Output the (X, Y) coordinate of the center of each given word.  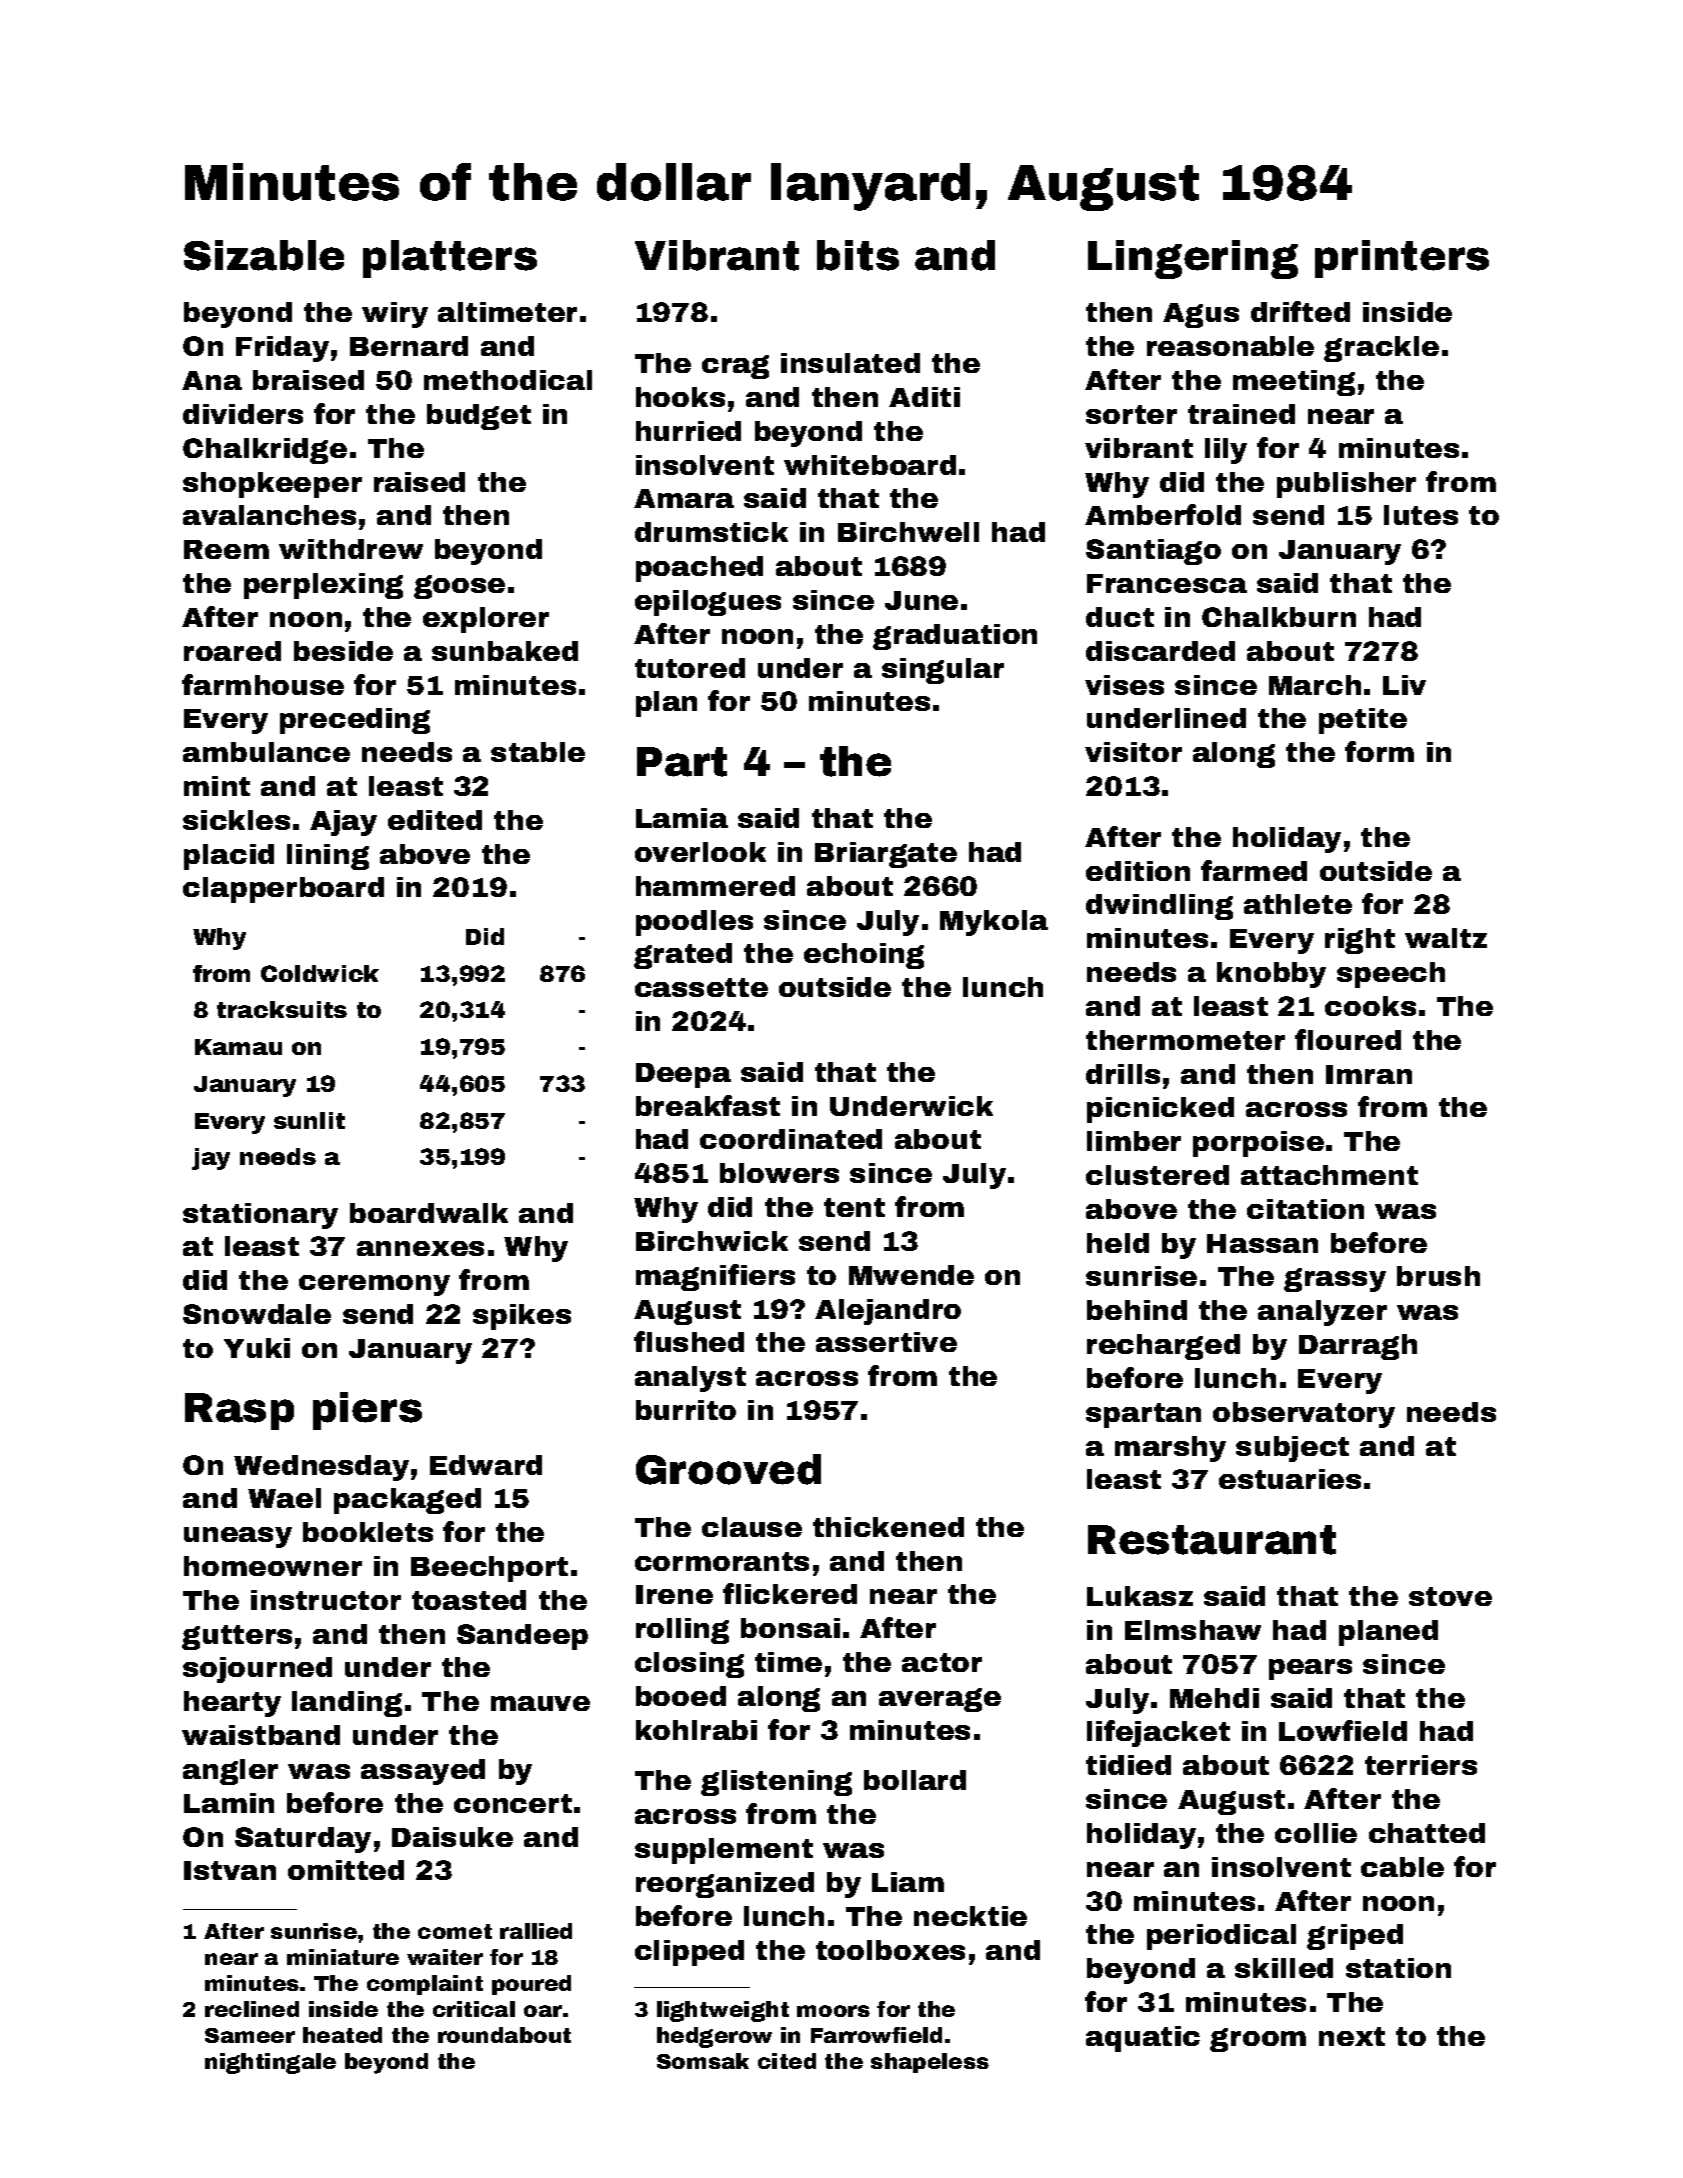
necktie (970, 1916)
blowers (779, 1173)
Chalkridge (265, 451)
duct (1120, 617)
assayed (423, 1772)
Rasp (239, 1411)
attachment (1329, 1175)
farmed (1254, 870)
